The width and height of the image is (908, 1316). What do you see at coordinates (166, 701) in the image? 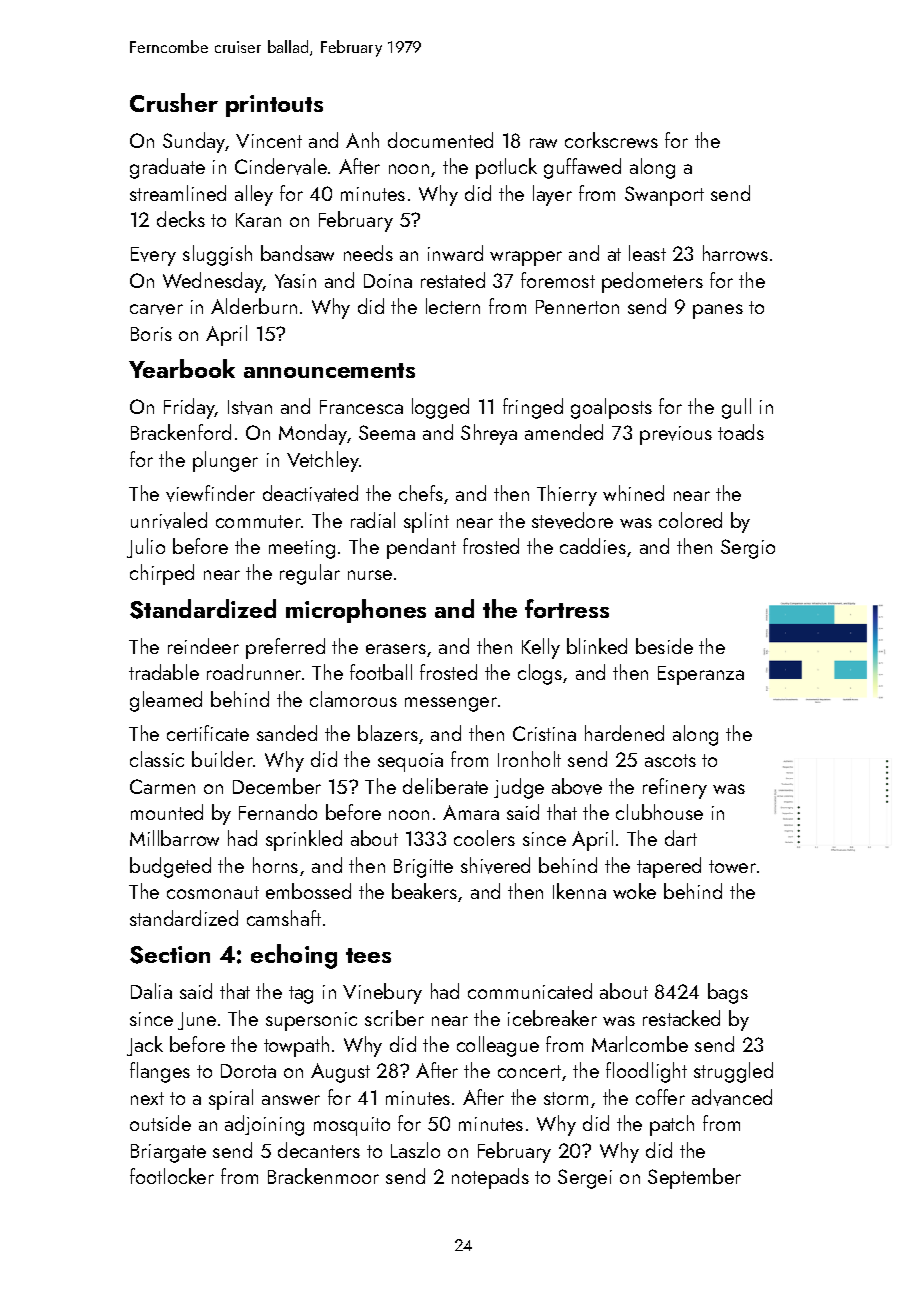
I see `gleamed` at bounding box center [166, 701].
